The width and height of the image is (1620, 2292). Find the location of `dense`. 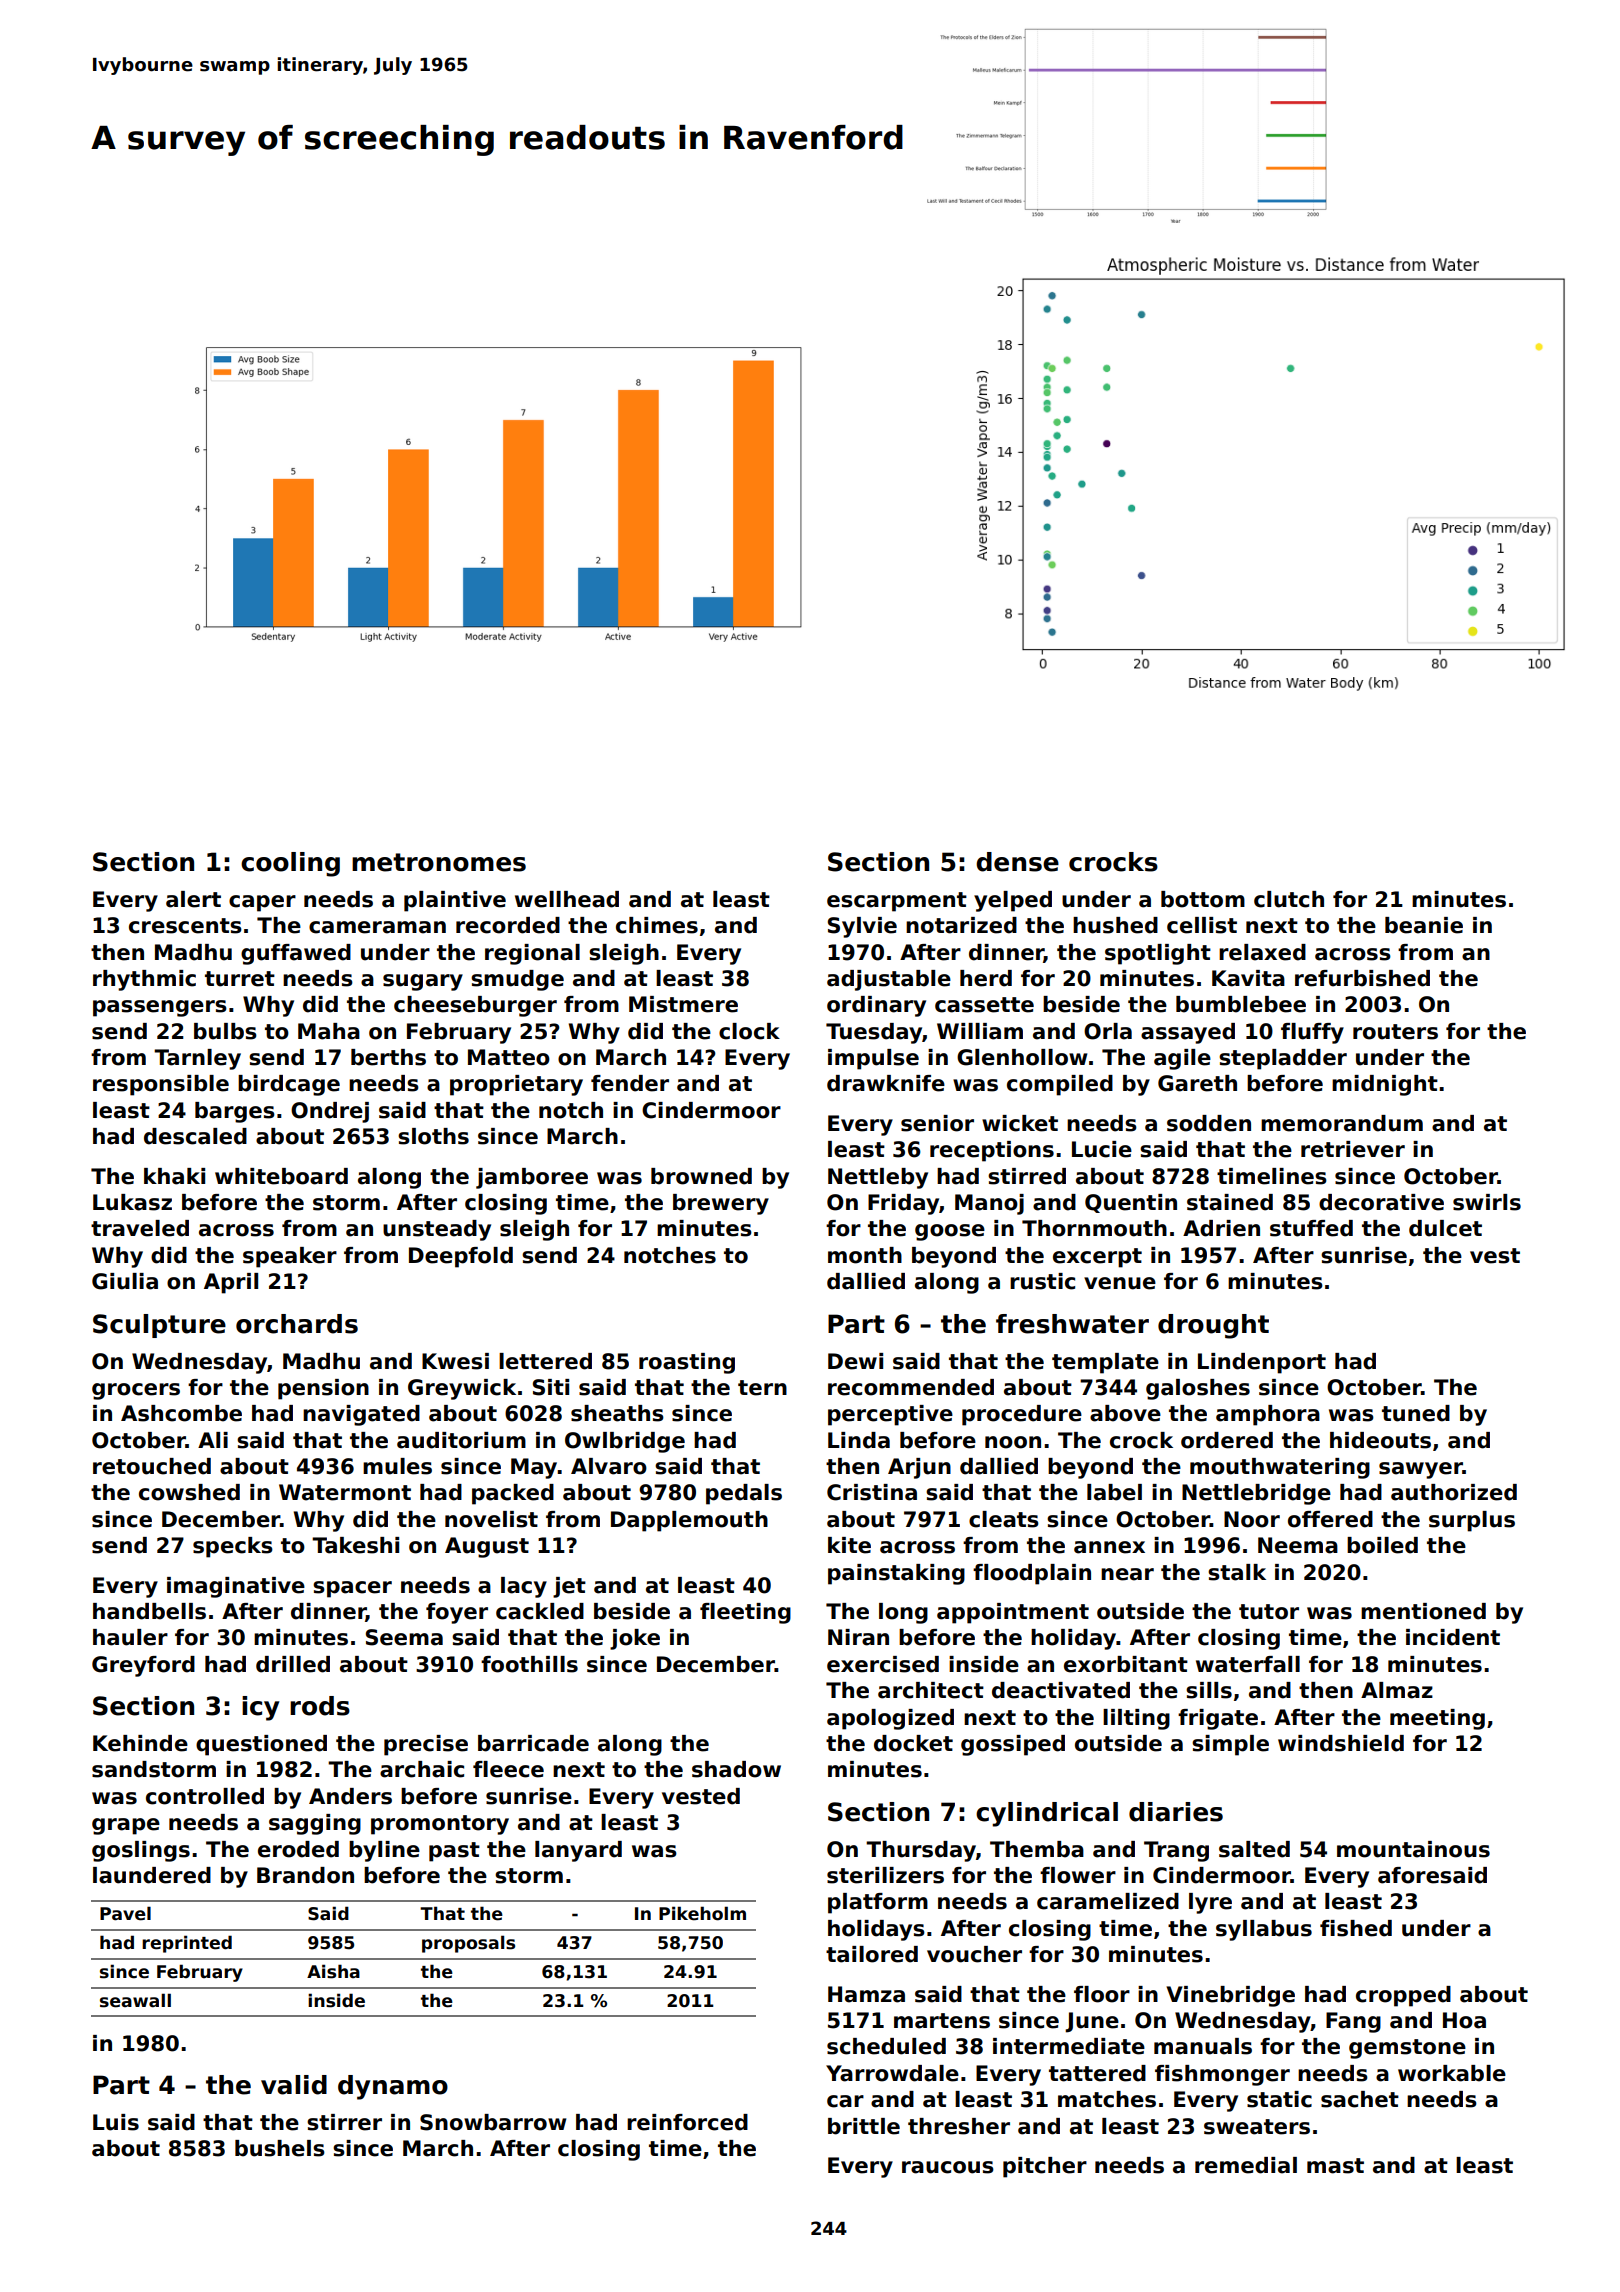

dense is located at coordinates (1017, 862).
